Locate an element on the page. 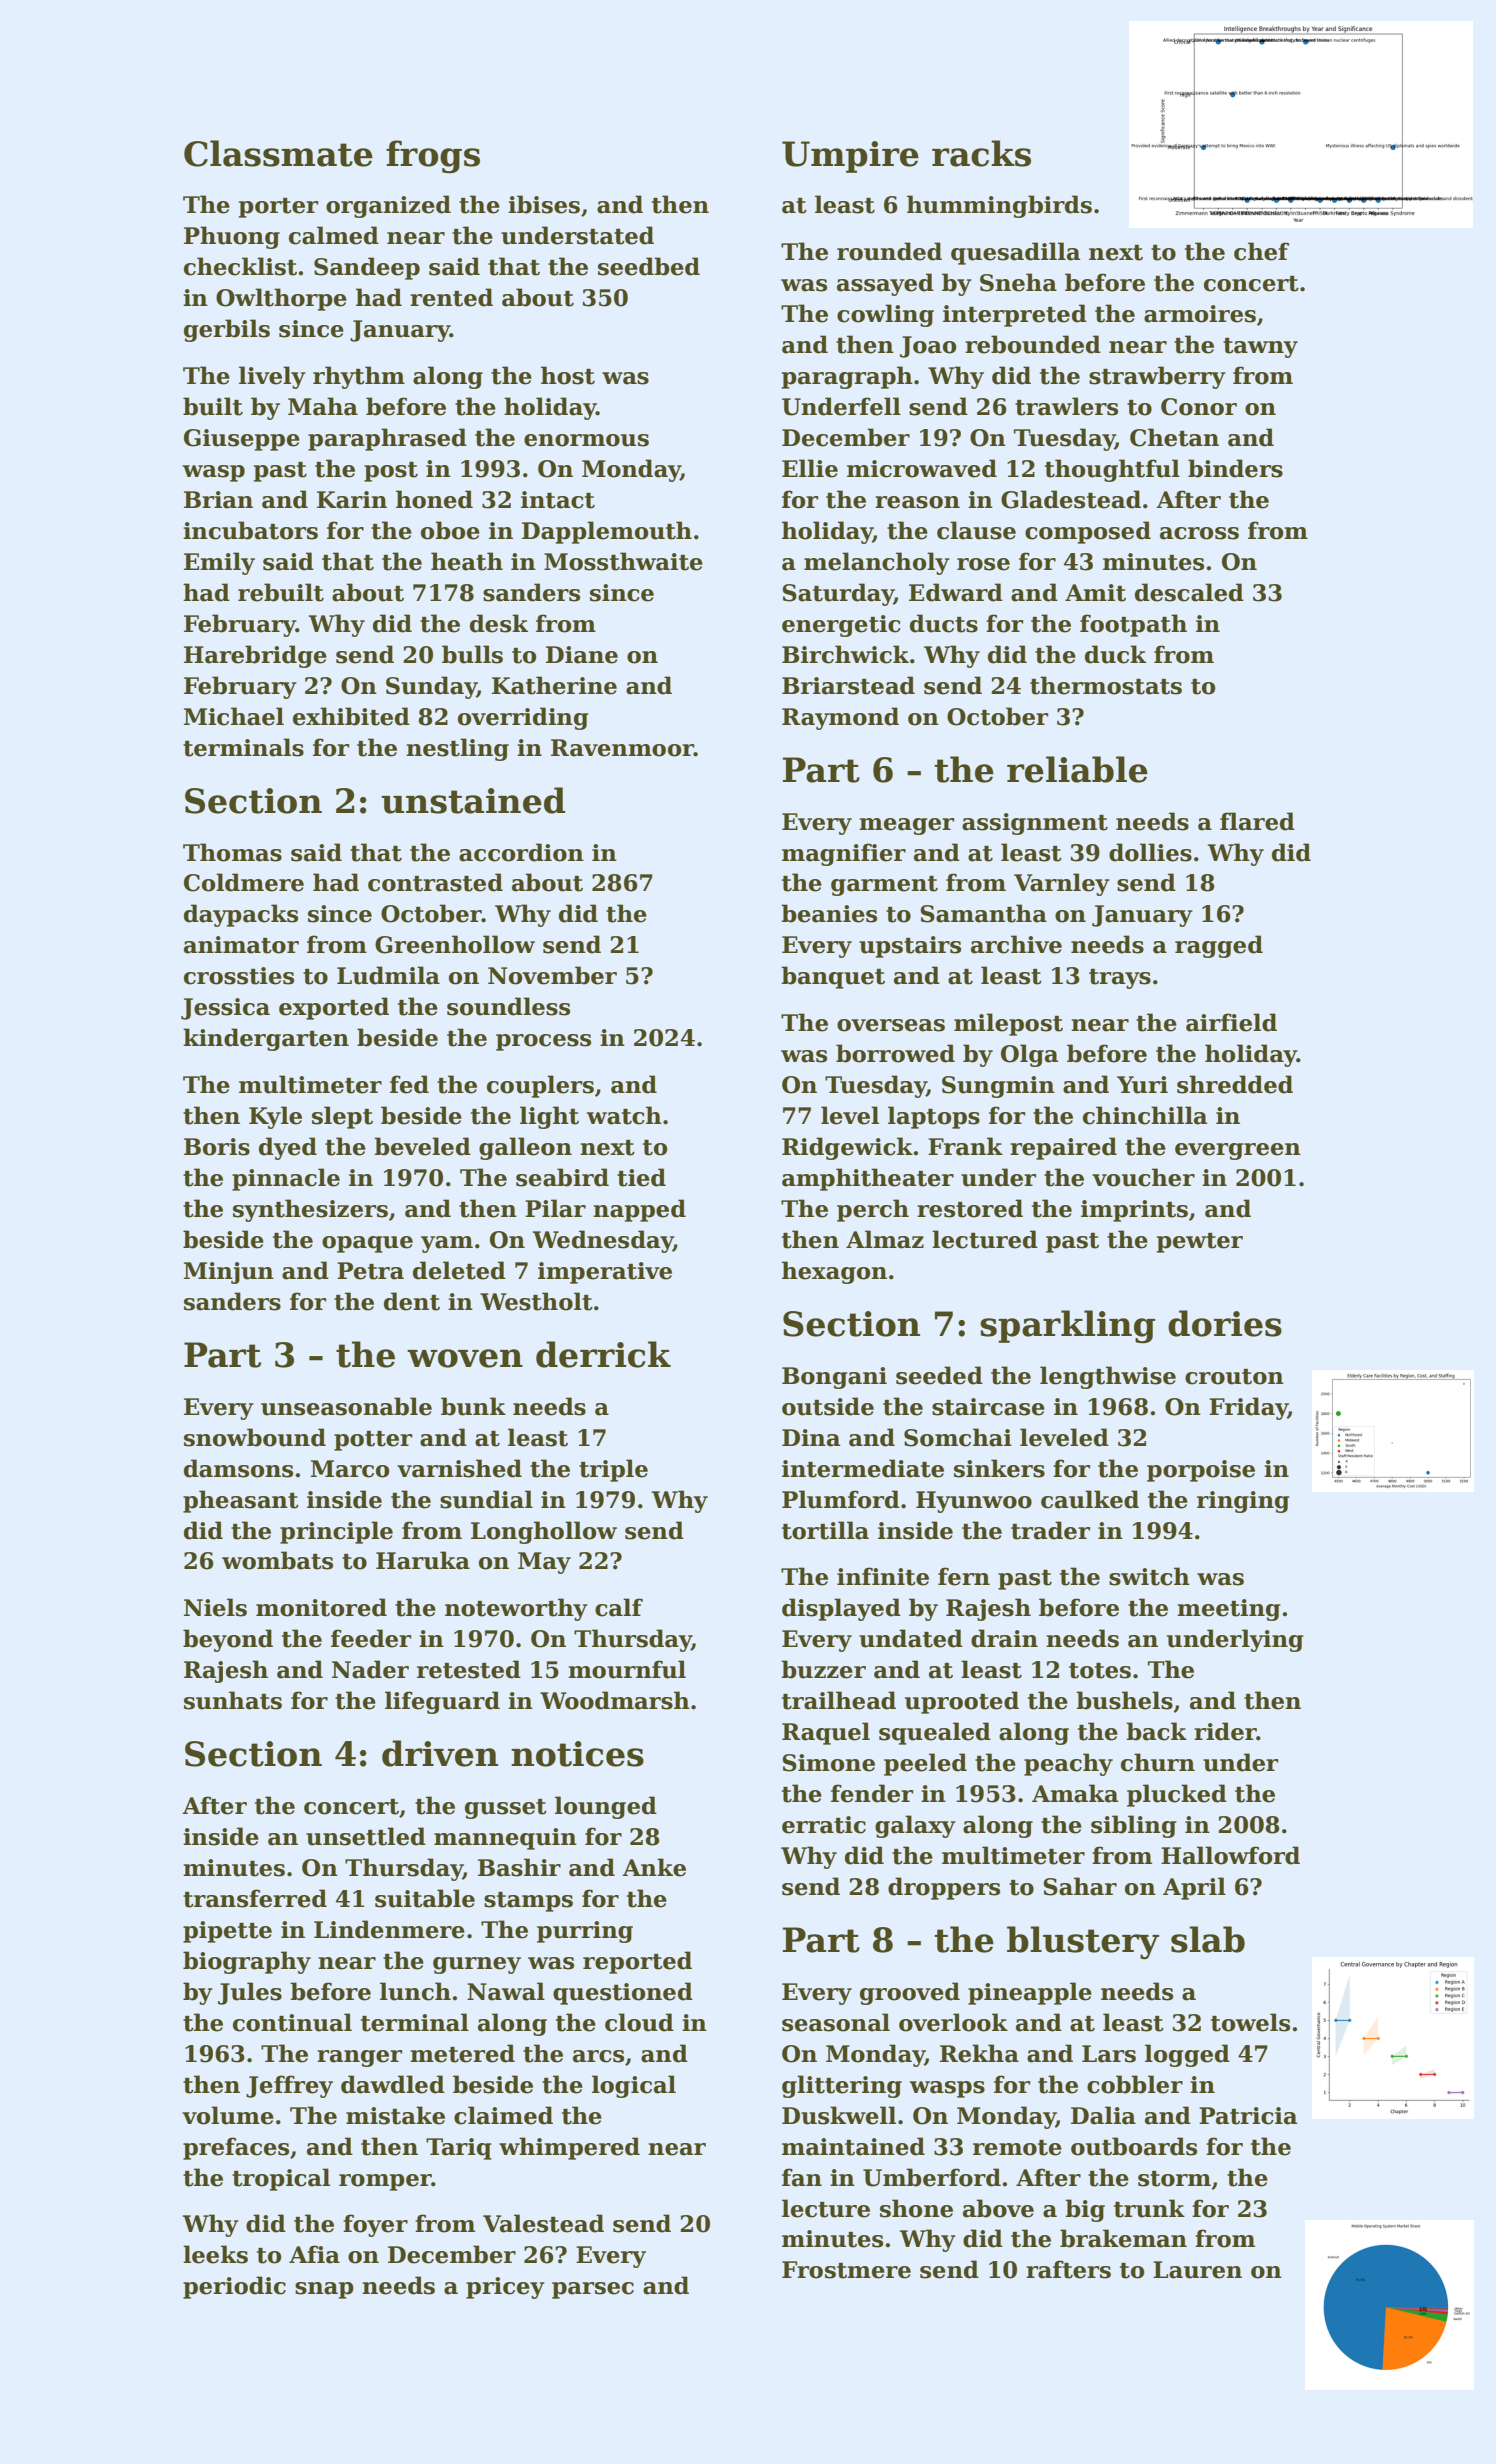  Petra is located at coordinates (370, 1271).
